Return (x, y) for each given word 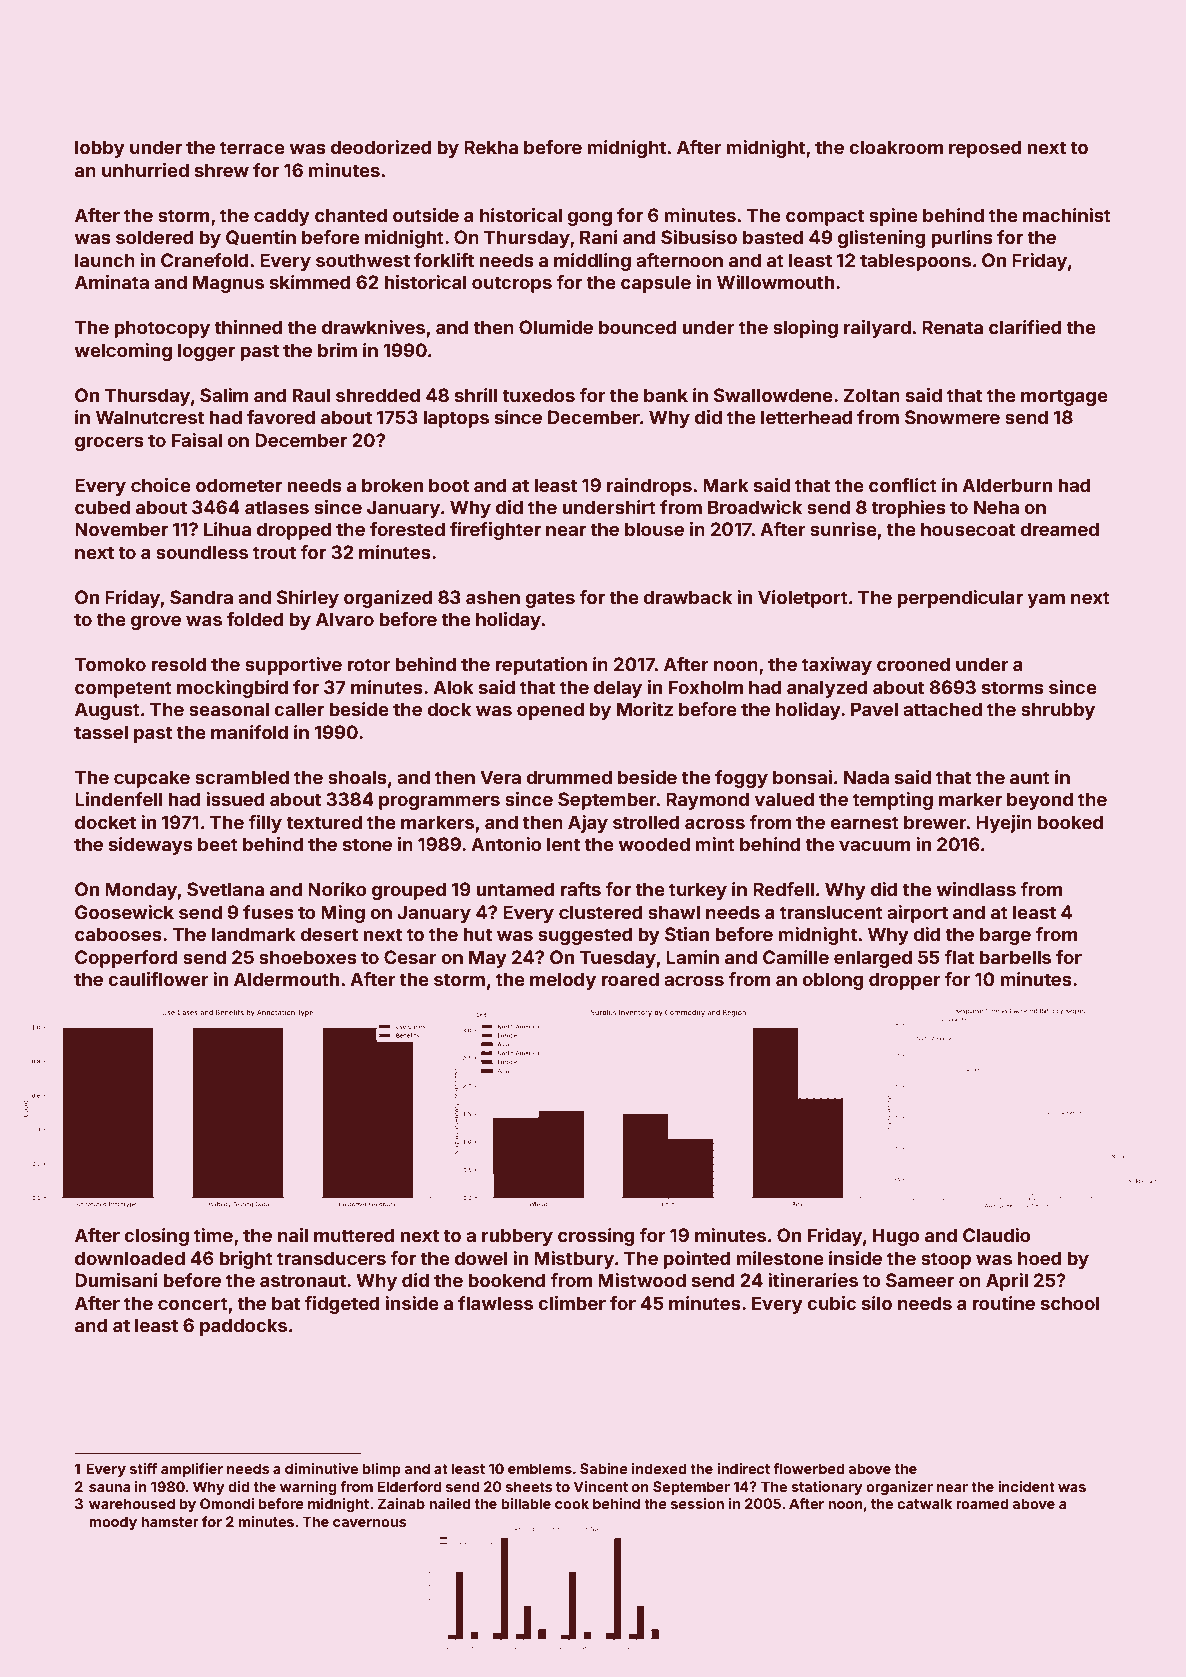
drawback (687, 597)
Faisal (197, 440)
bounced (637, 327)
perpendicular (960, 599)
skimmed (310, 282)
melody (563, 981)
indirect (743, 1468)
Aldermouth (286, 979)
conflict (903, 485)
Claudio (997, 1235)
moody (113, 1523)
